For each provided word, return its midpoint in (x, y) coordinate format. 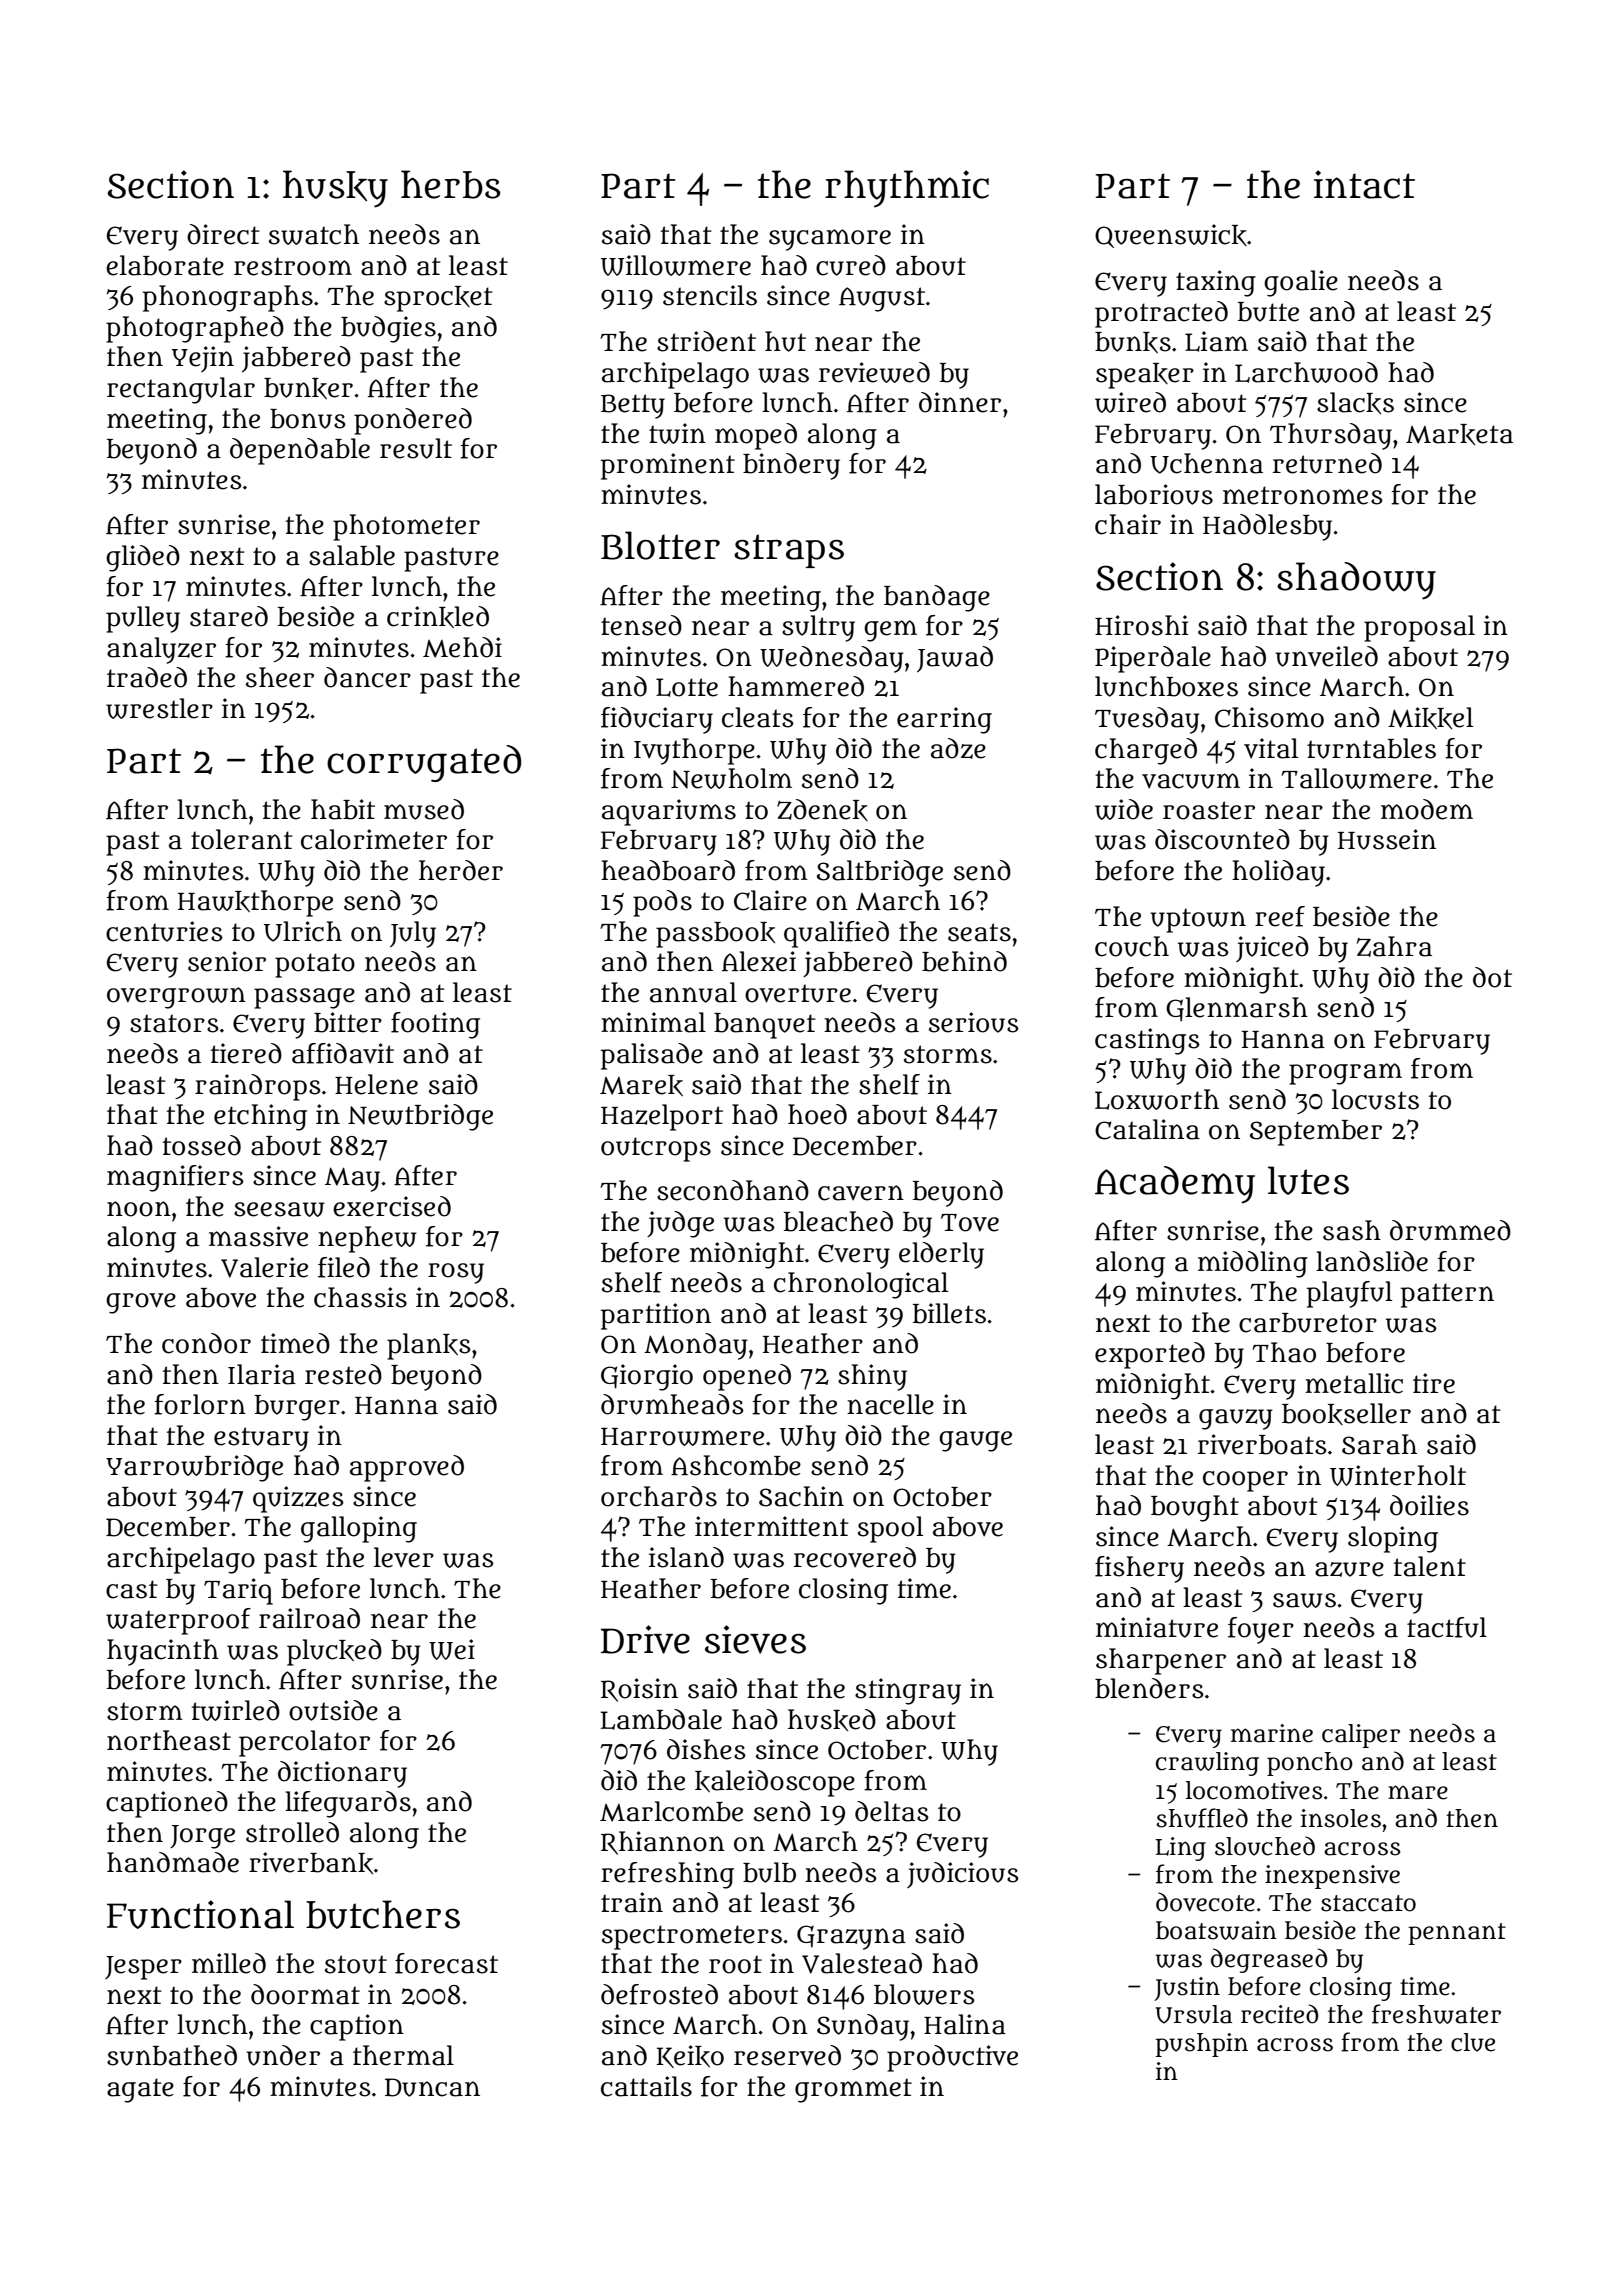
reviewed (874, 372)
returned (1327, 463)
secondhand (733, 1190)
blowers (924, 1994)
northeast (169, 1740)
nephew (367, 1239)
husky (335, 189)
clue (1473, 2042)
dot (1492, 977)
